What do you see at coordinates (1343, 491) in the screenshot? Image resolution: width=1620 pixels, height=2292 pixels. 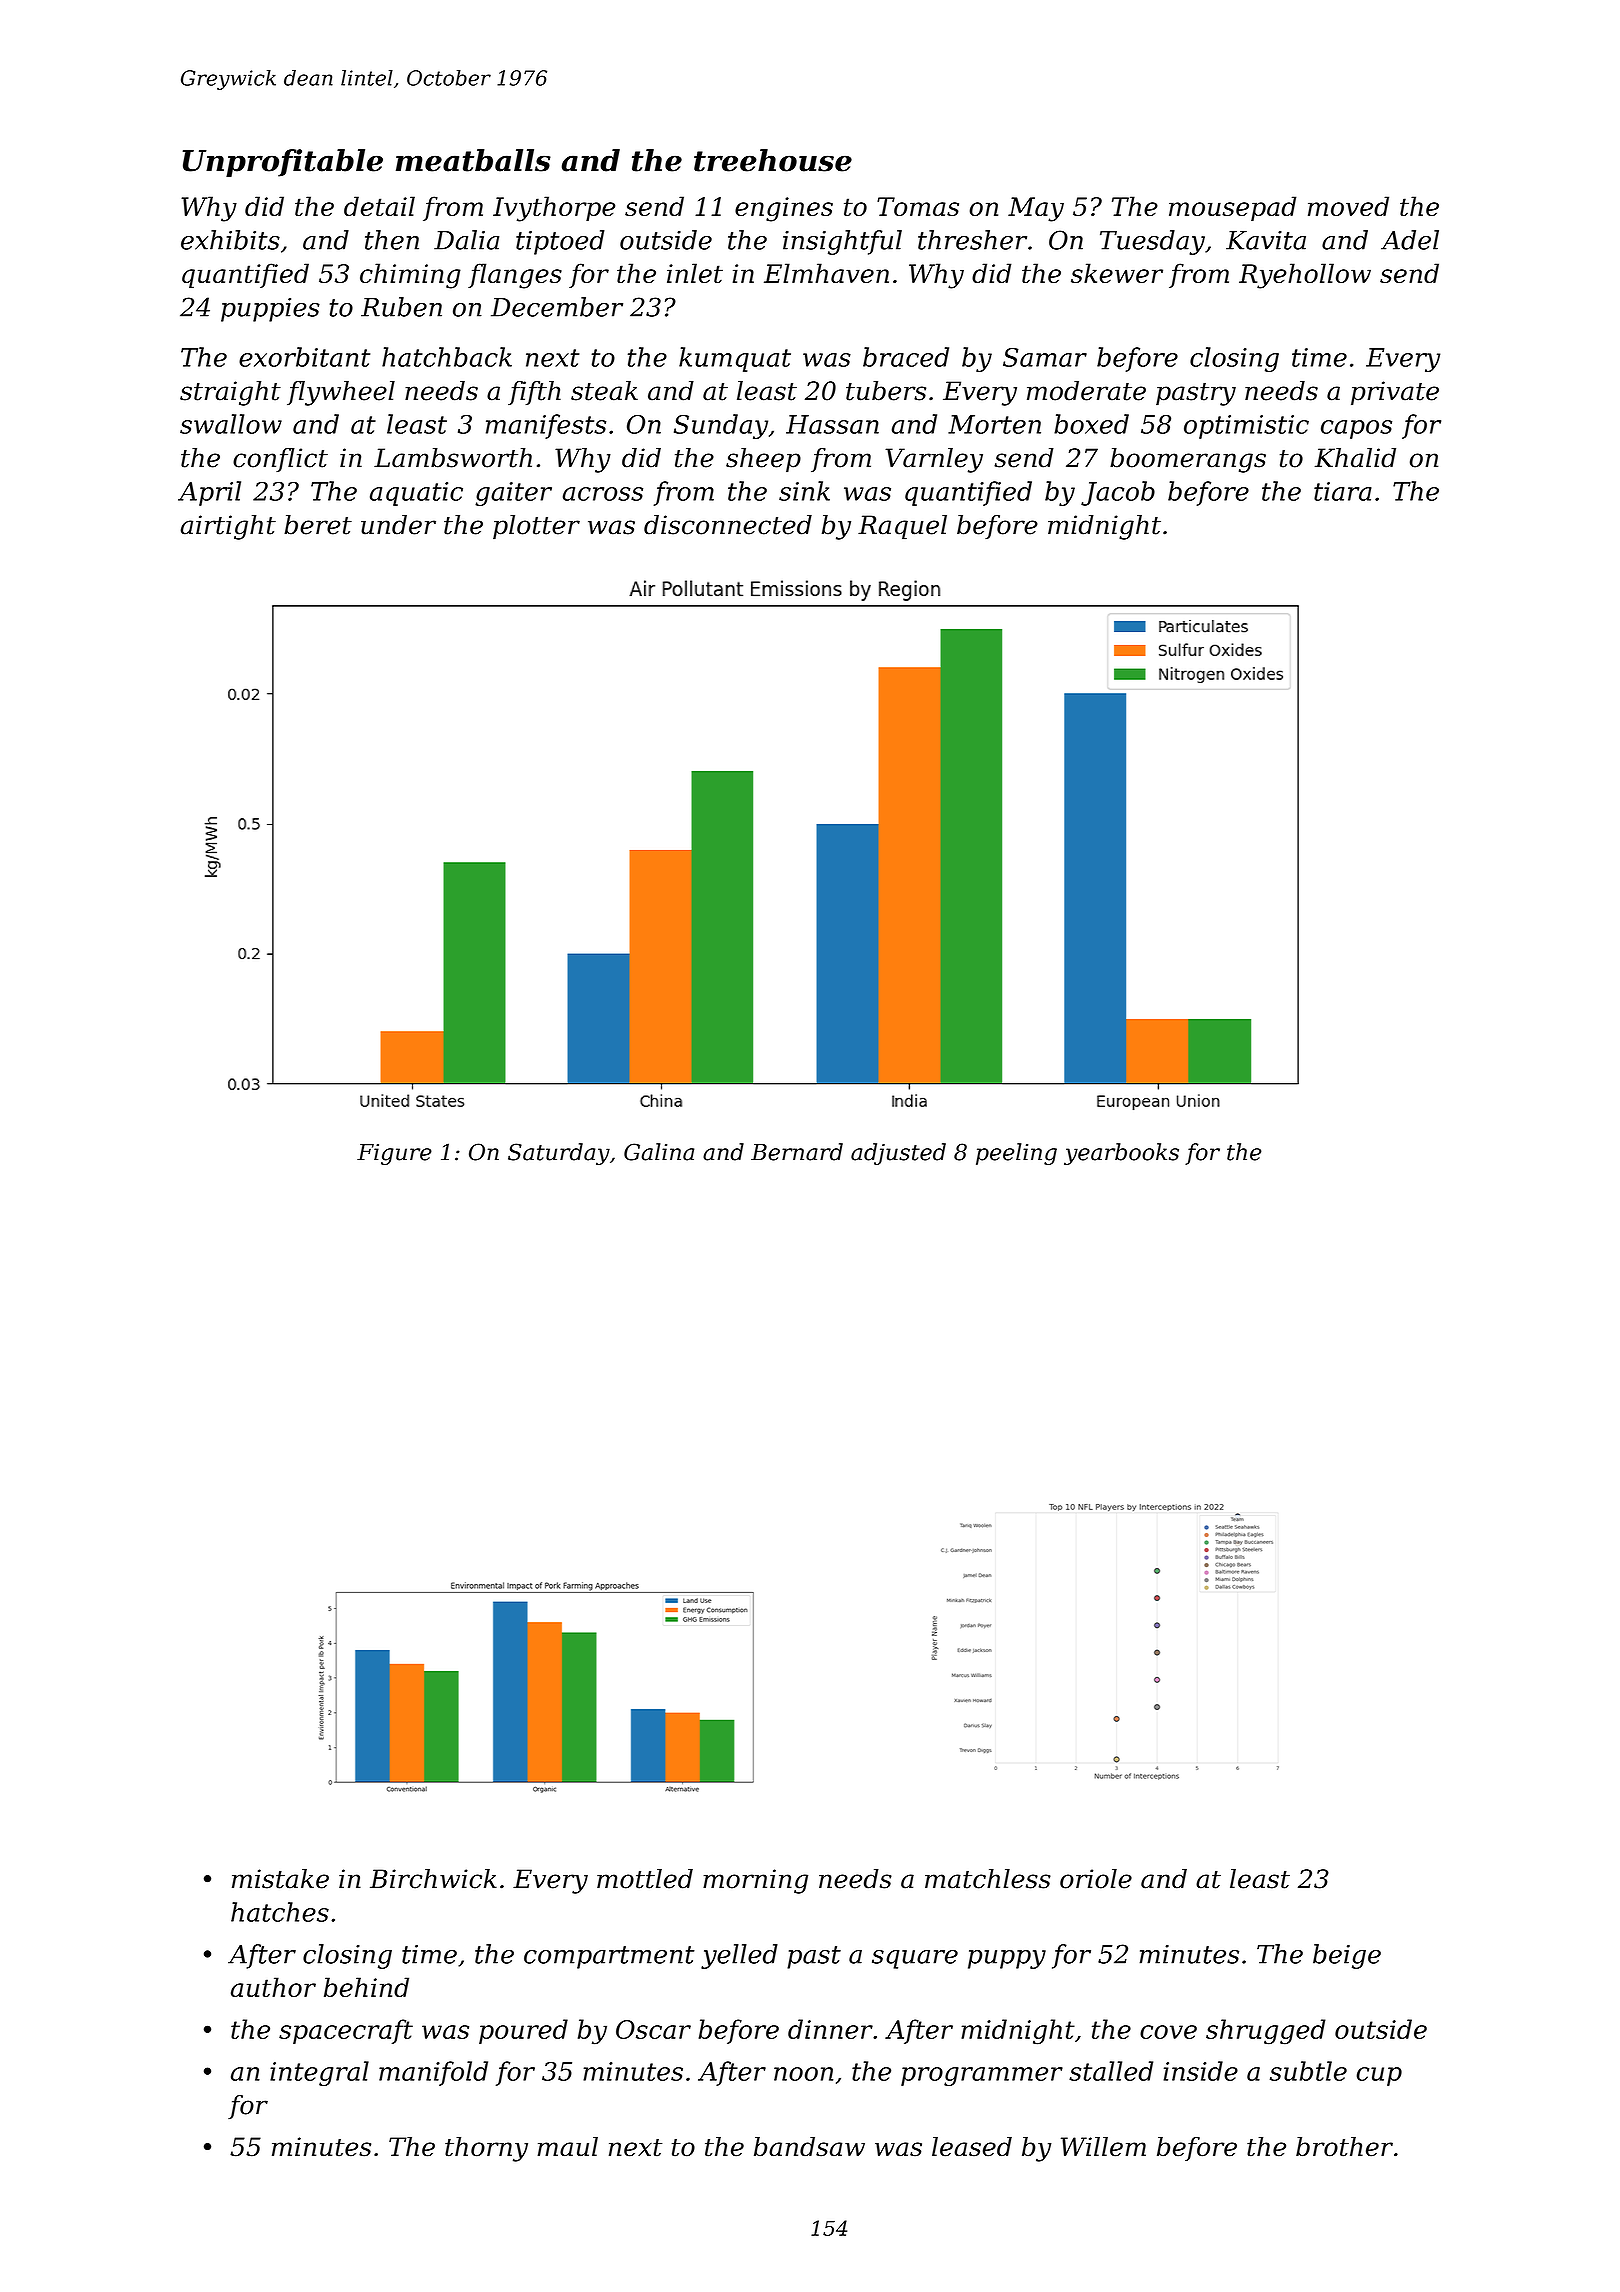 I see `tiara` at bounding box center [1343, 491].
